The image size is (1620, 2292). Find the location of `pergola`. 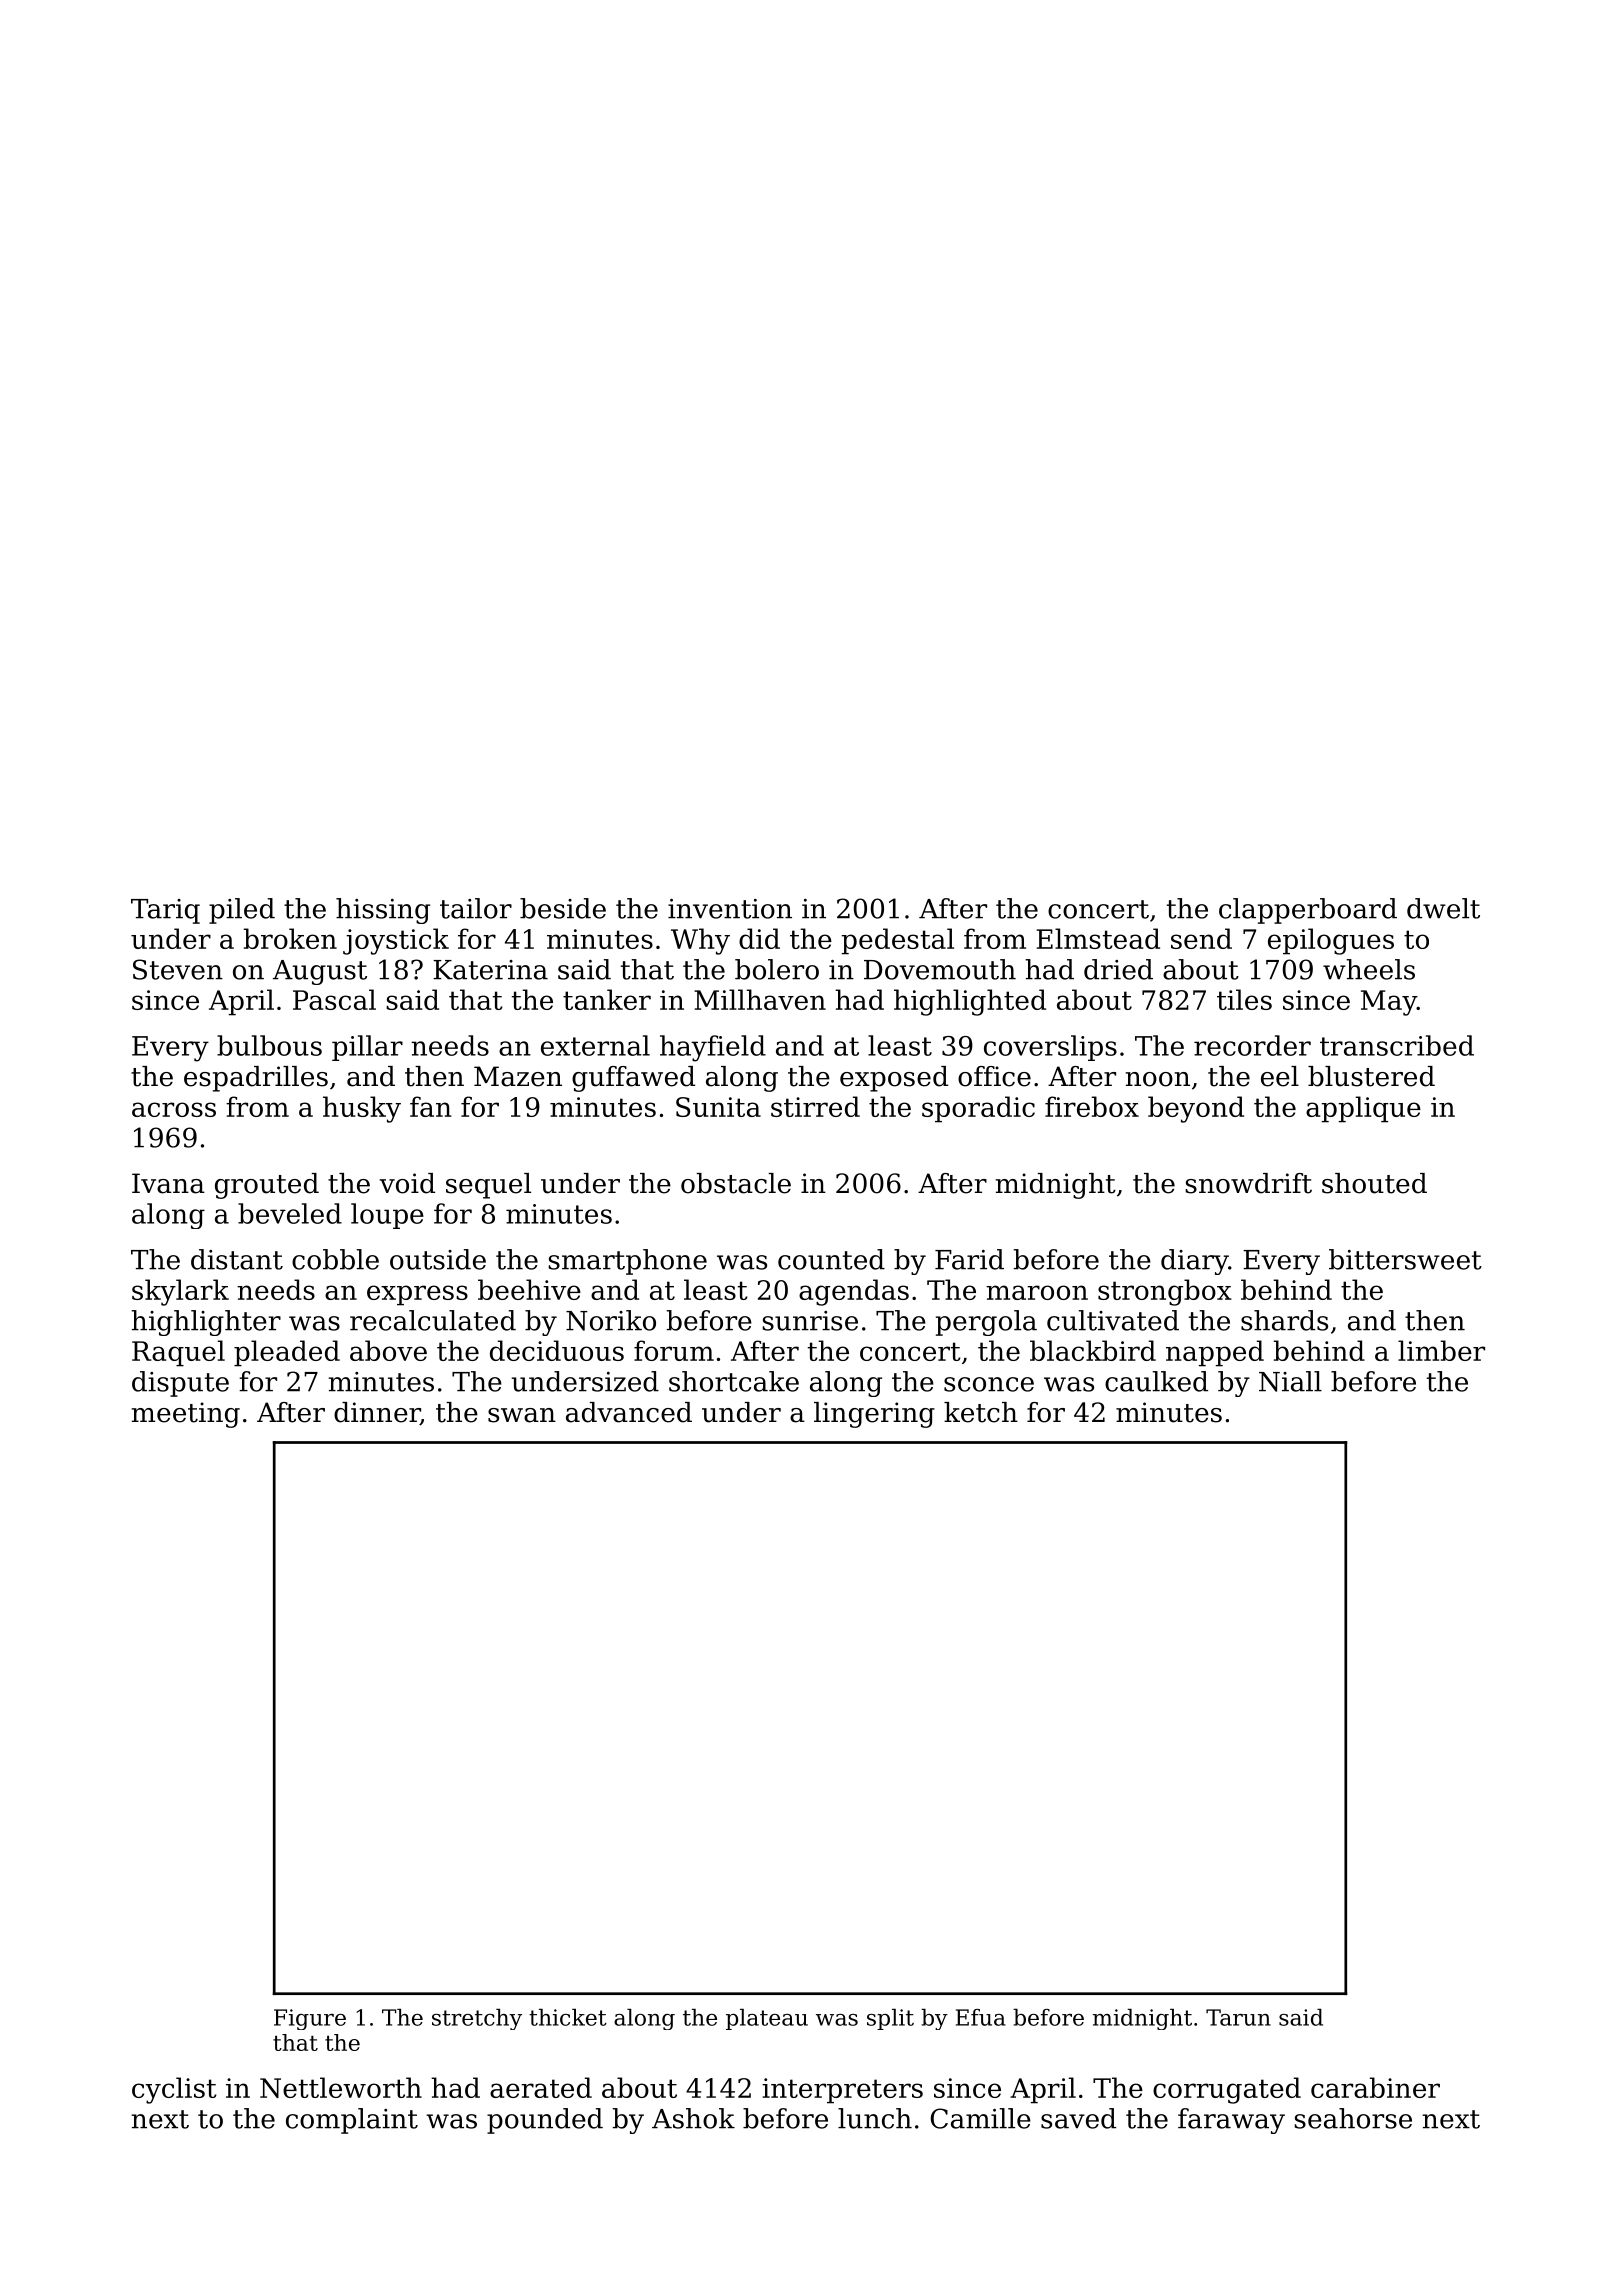

pergola is located at coordinates (986, 1323).
